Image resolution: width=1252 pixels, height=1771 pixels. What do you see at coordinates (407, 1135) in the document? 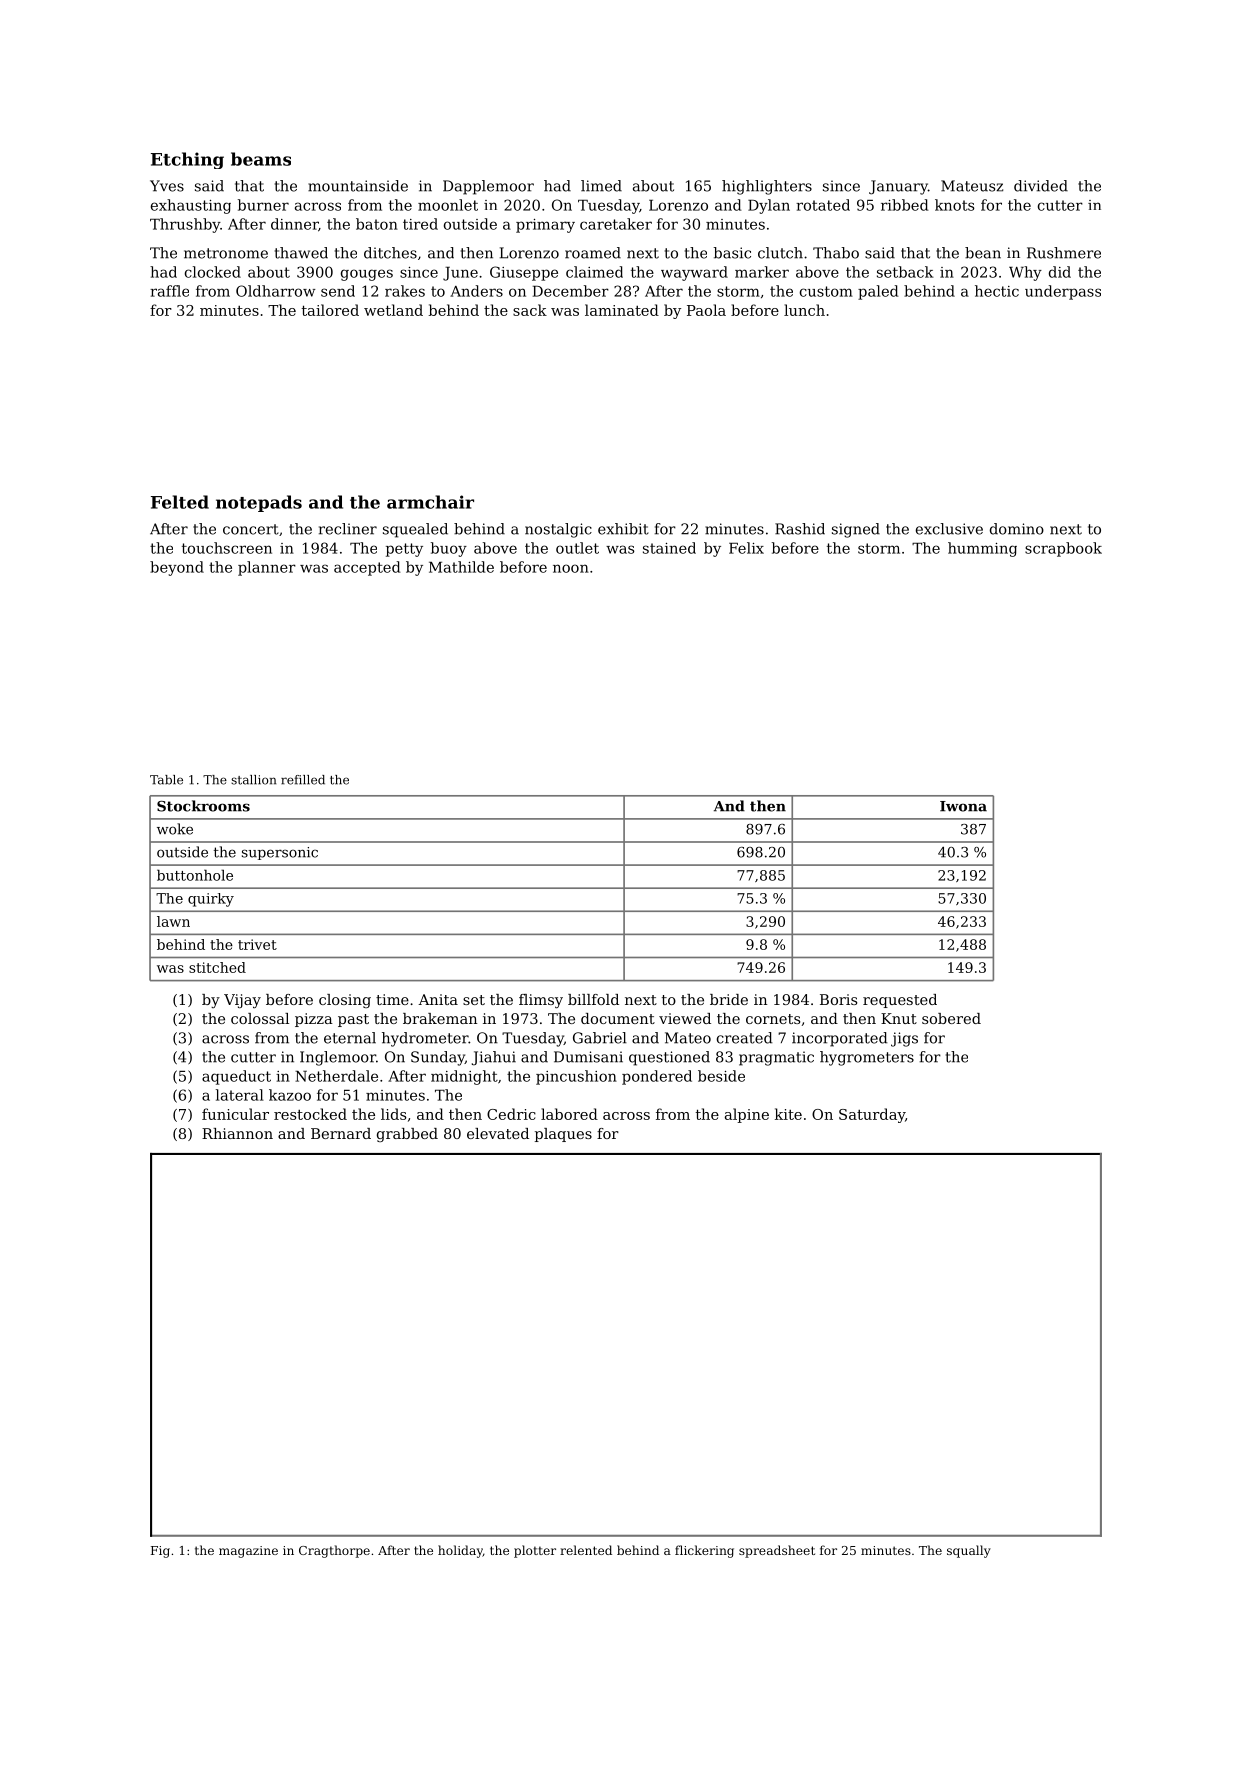
I see `grabbed` at bounding box center [407, 1135].
